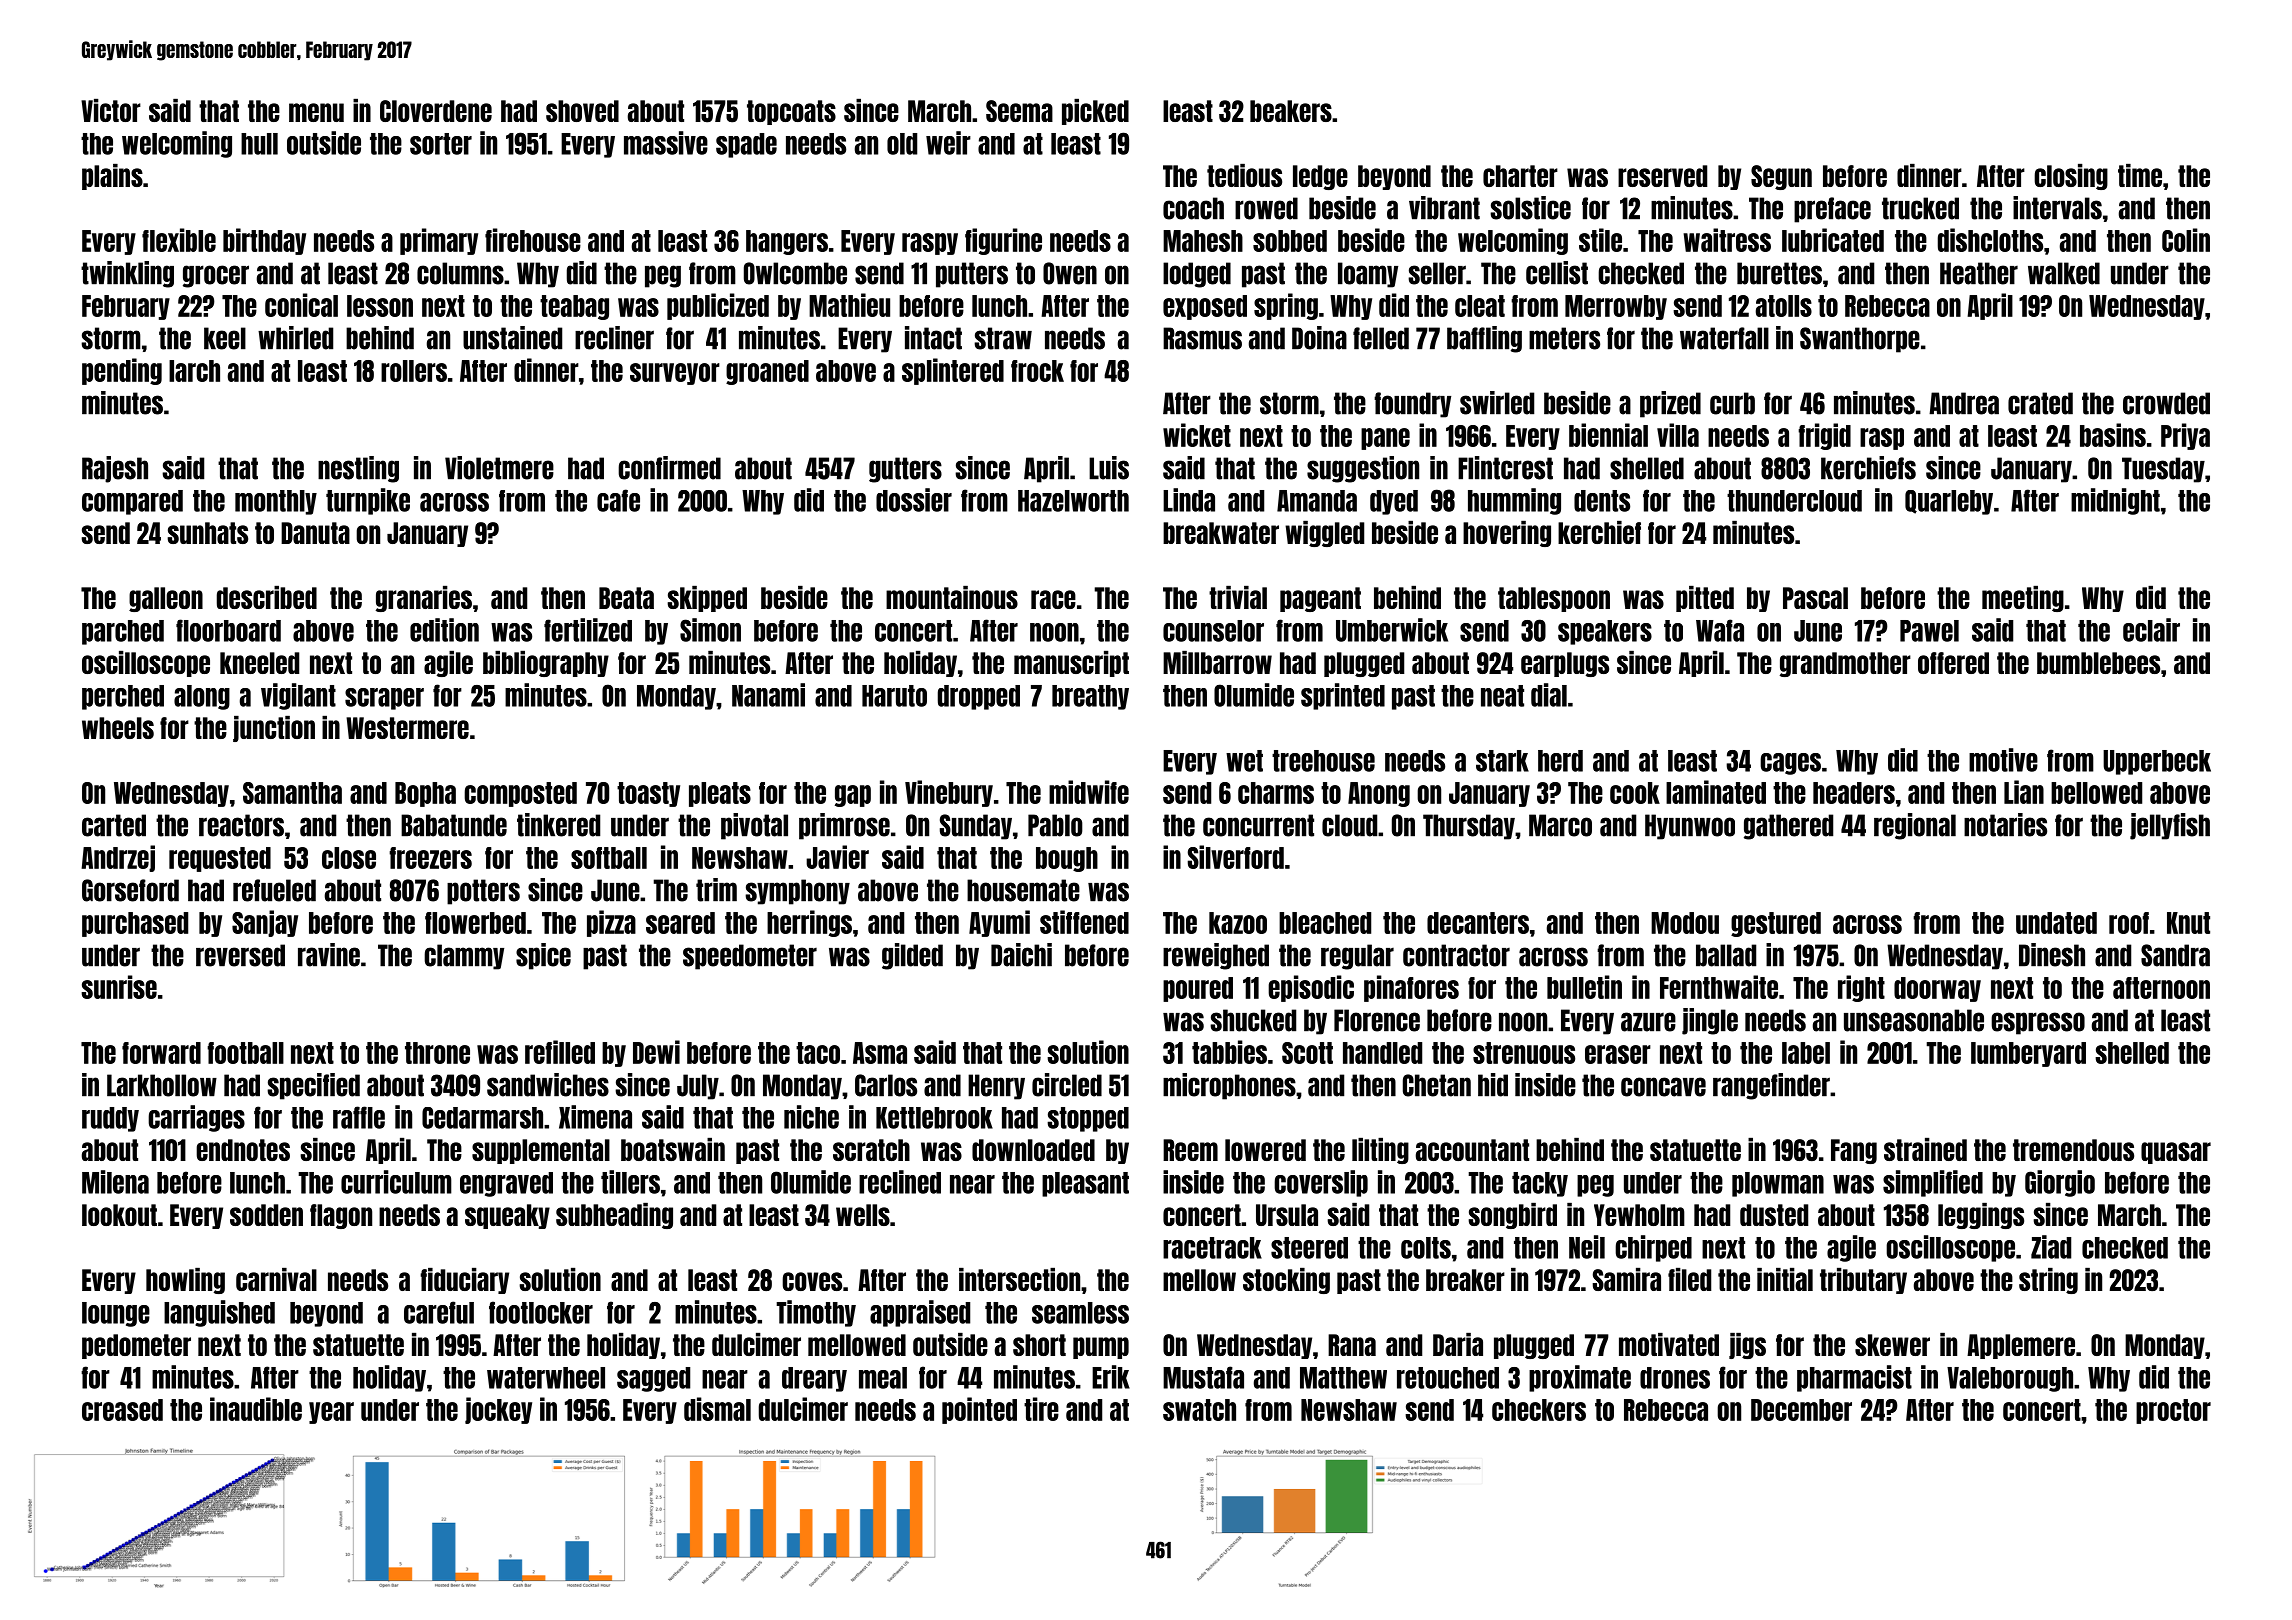  Describe the element at coordinates (439, 1312) in the screenshot. I see `careful` at that location.
